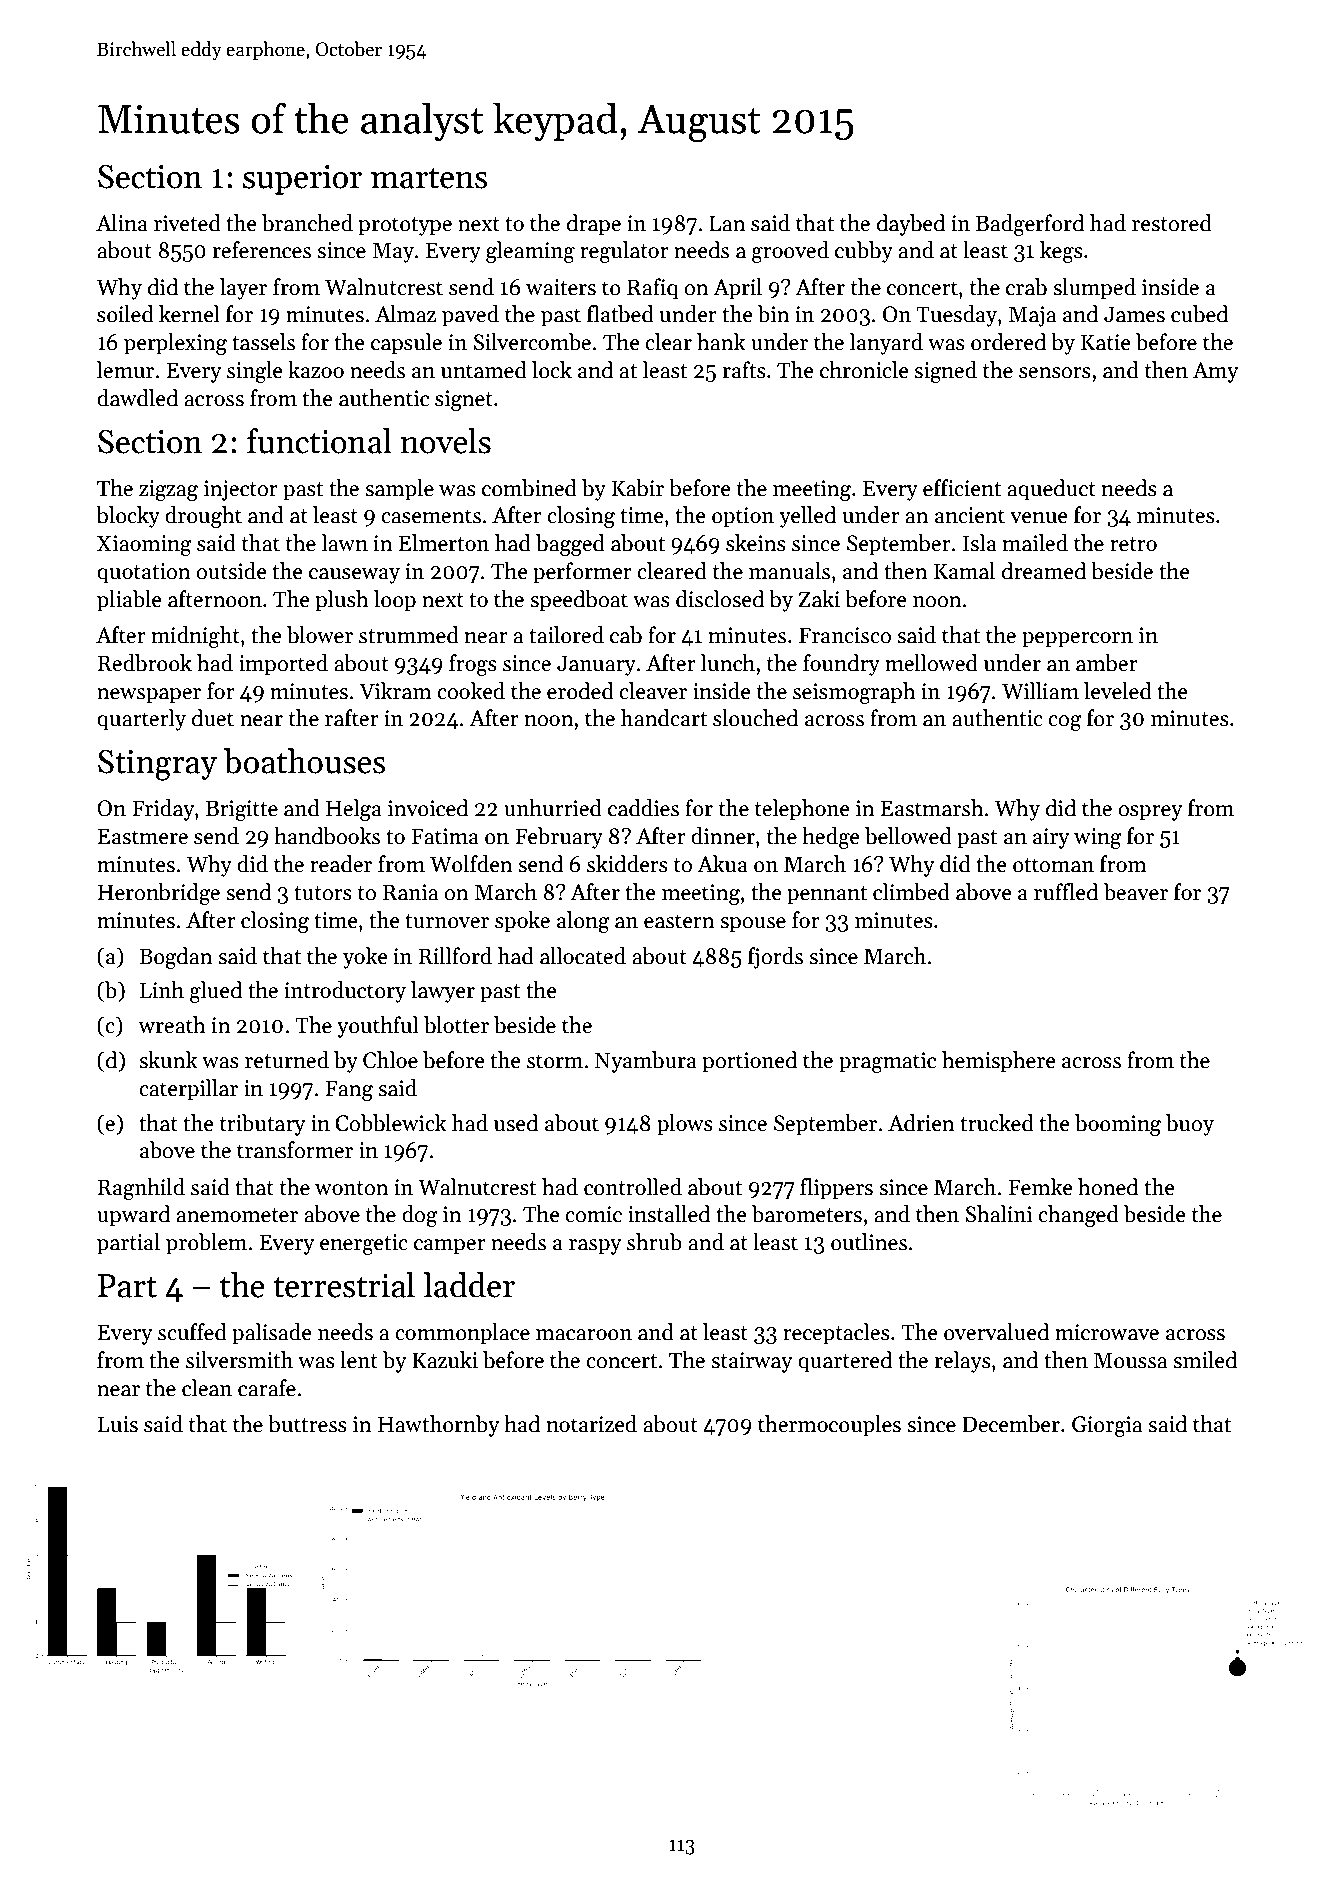 The height and width of the screenshot is (1891, 1337). What do you see at coordinates (263, 1125) in the screenshot?
I see `tributary` at bounding box center [263, 1125].
